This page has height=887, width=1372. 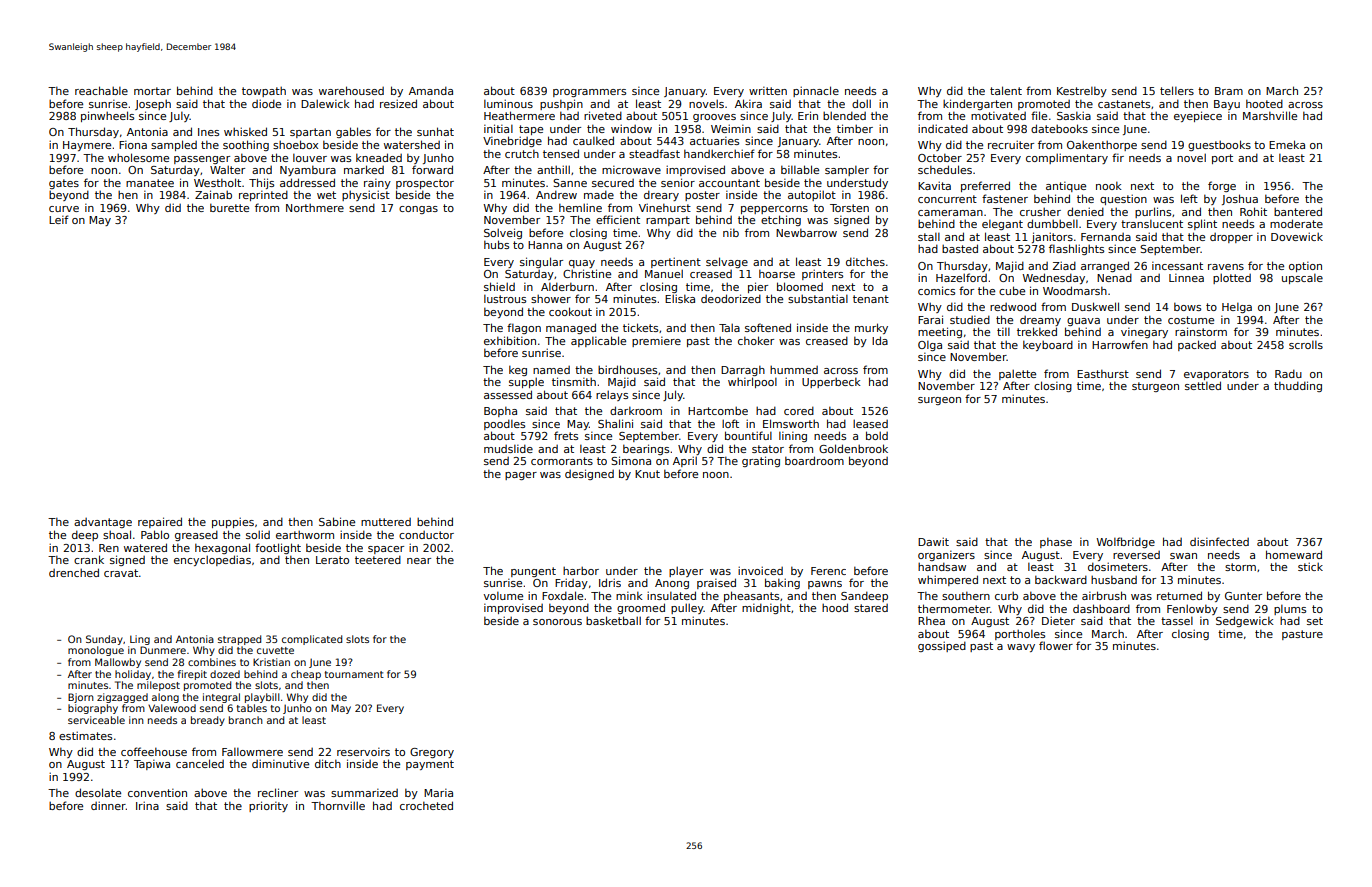 I want to click on Leif, so click(x=58, y=219).
